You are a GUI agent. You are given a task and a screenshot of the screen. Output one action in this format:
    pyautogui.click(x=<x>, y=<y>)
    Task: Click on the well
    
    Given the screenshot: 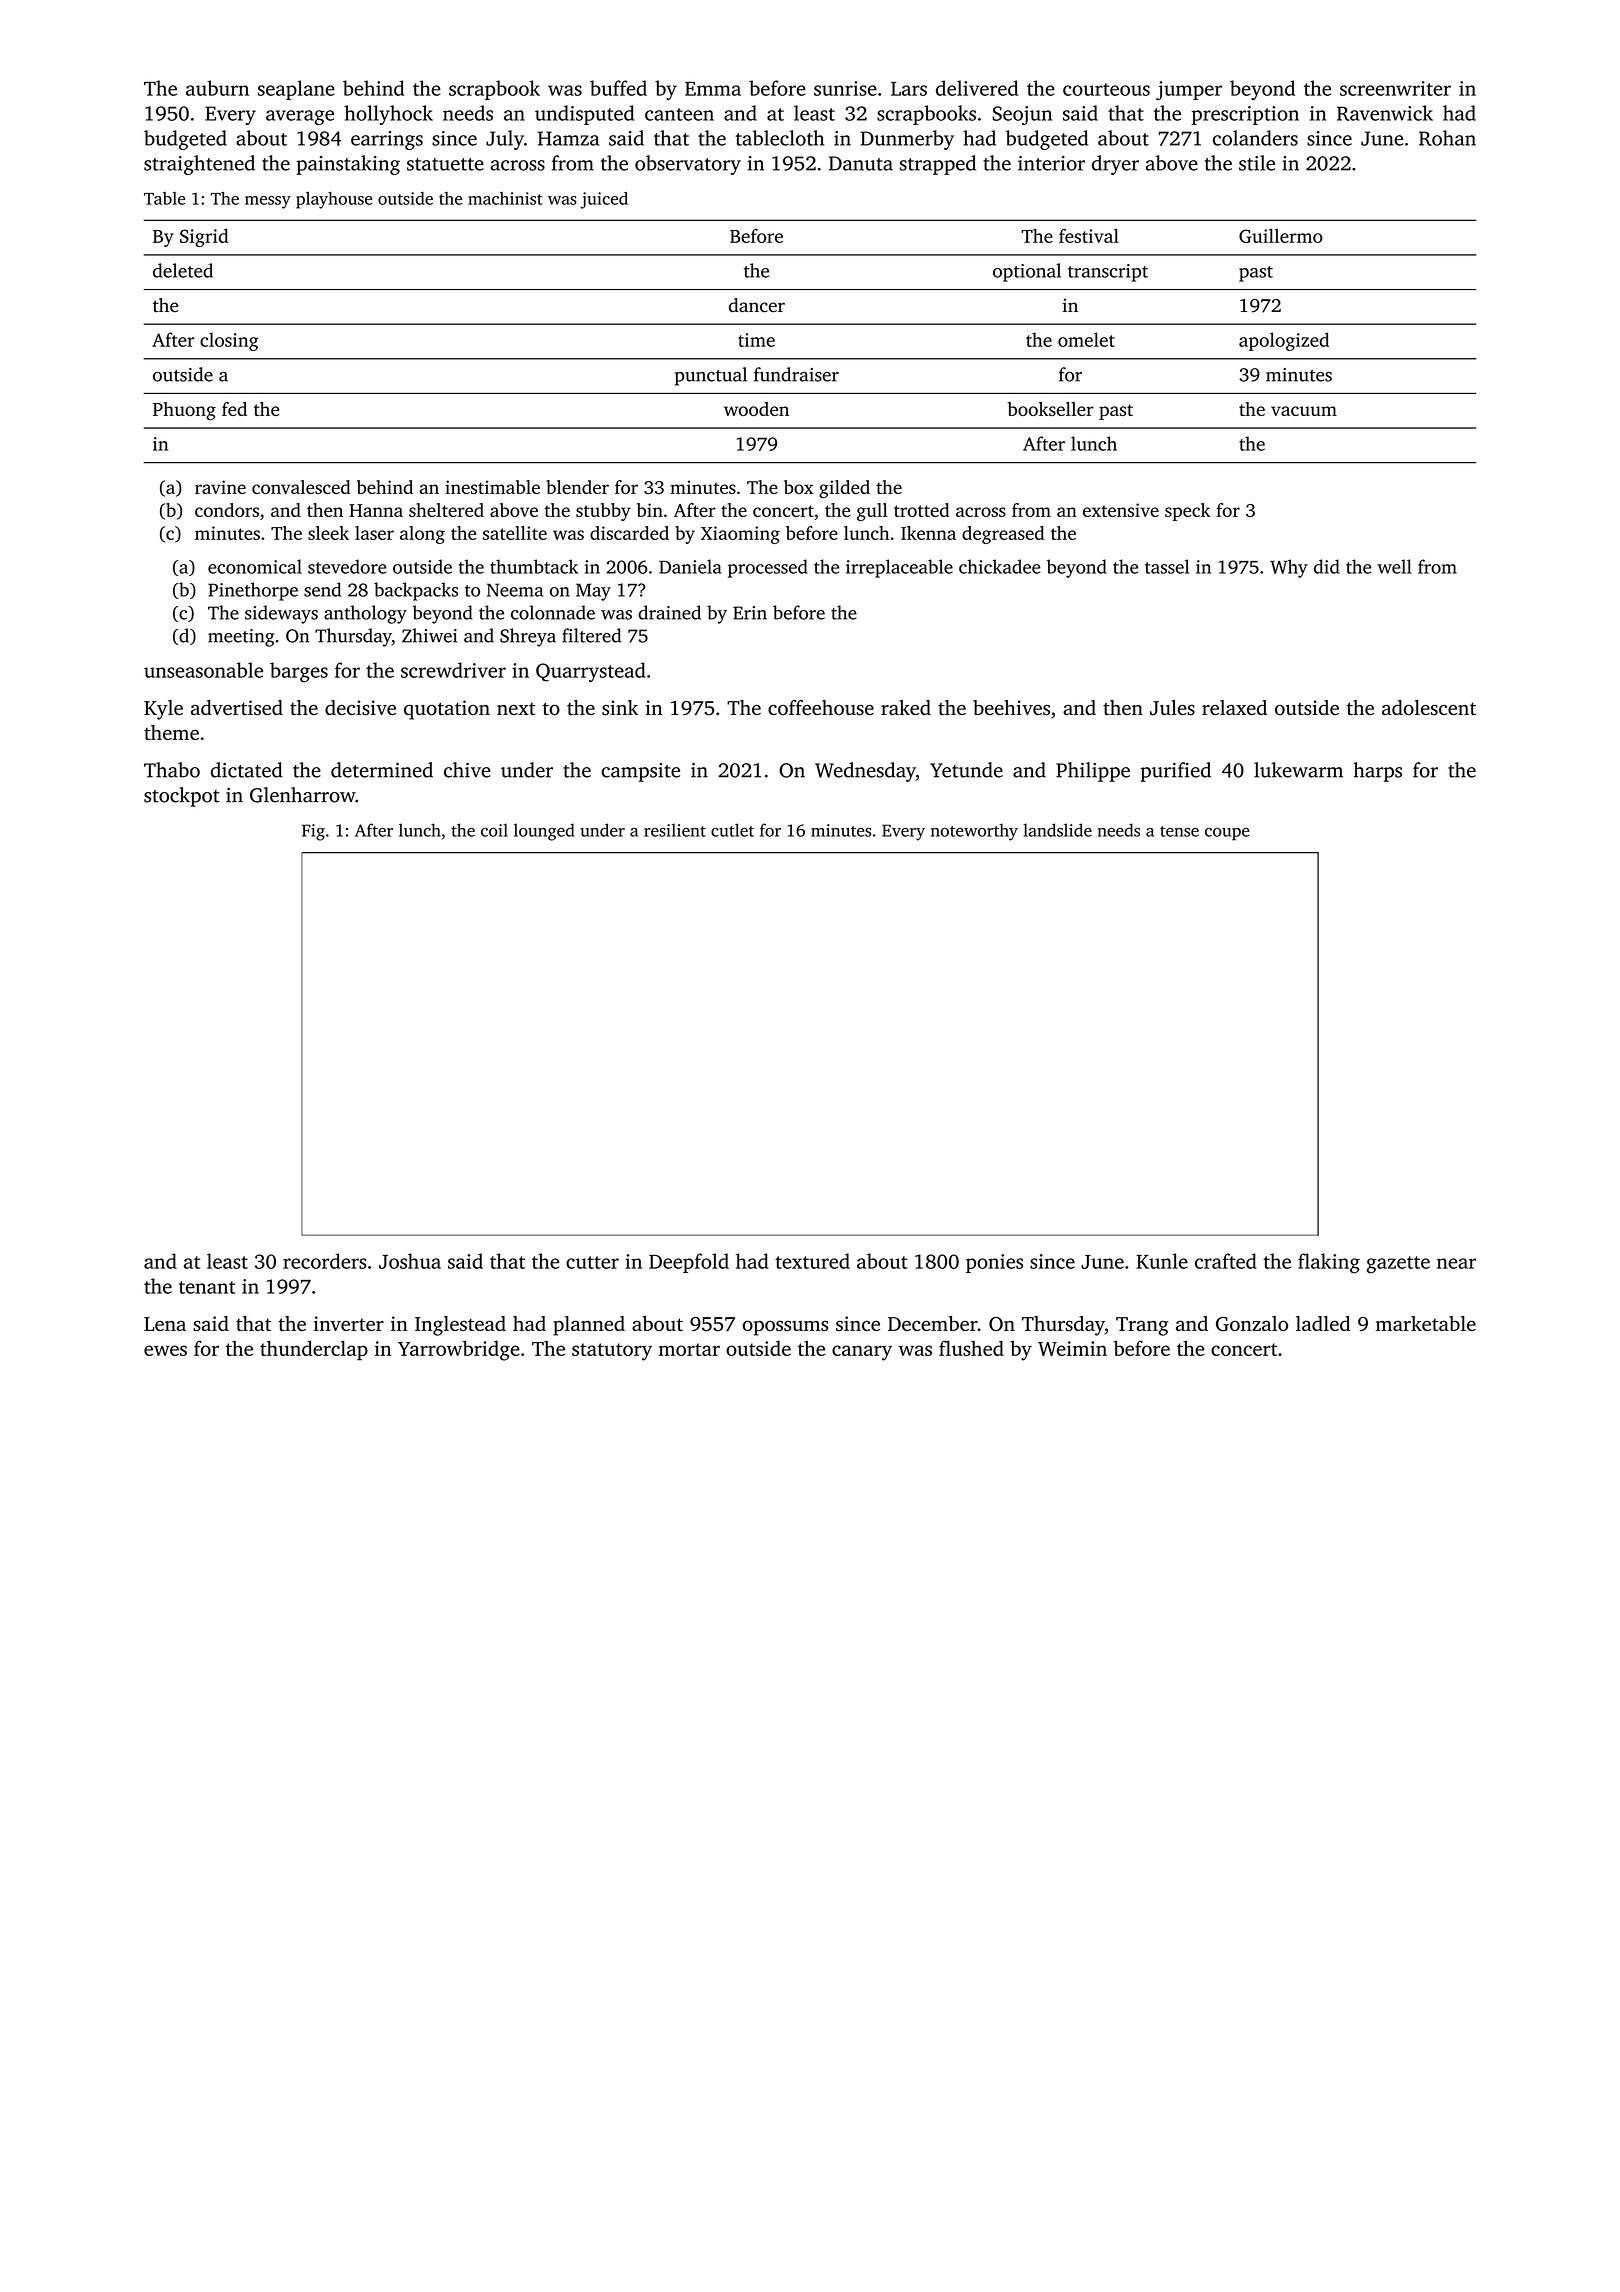 What is the action you would take?
    pyautogui.click(x=1394, y=566)
